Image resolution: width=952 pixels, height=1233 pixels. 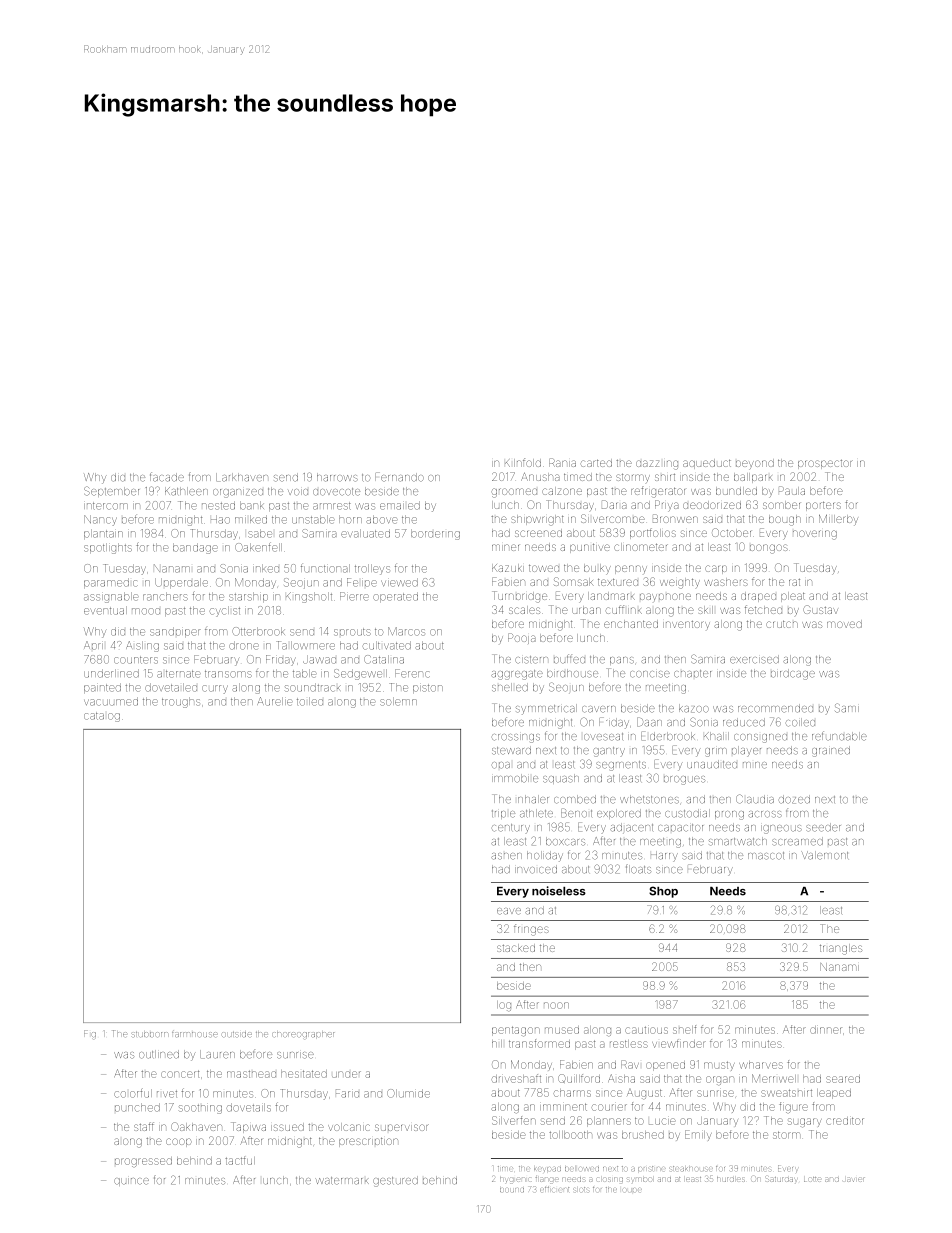 What do you see at coordinates (111, 491) in the page?
I see `September` at bounding box center [111, 491].
